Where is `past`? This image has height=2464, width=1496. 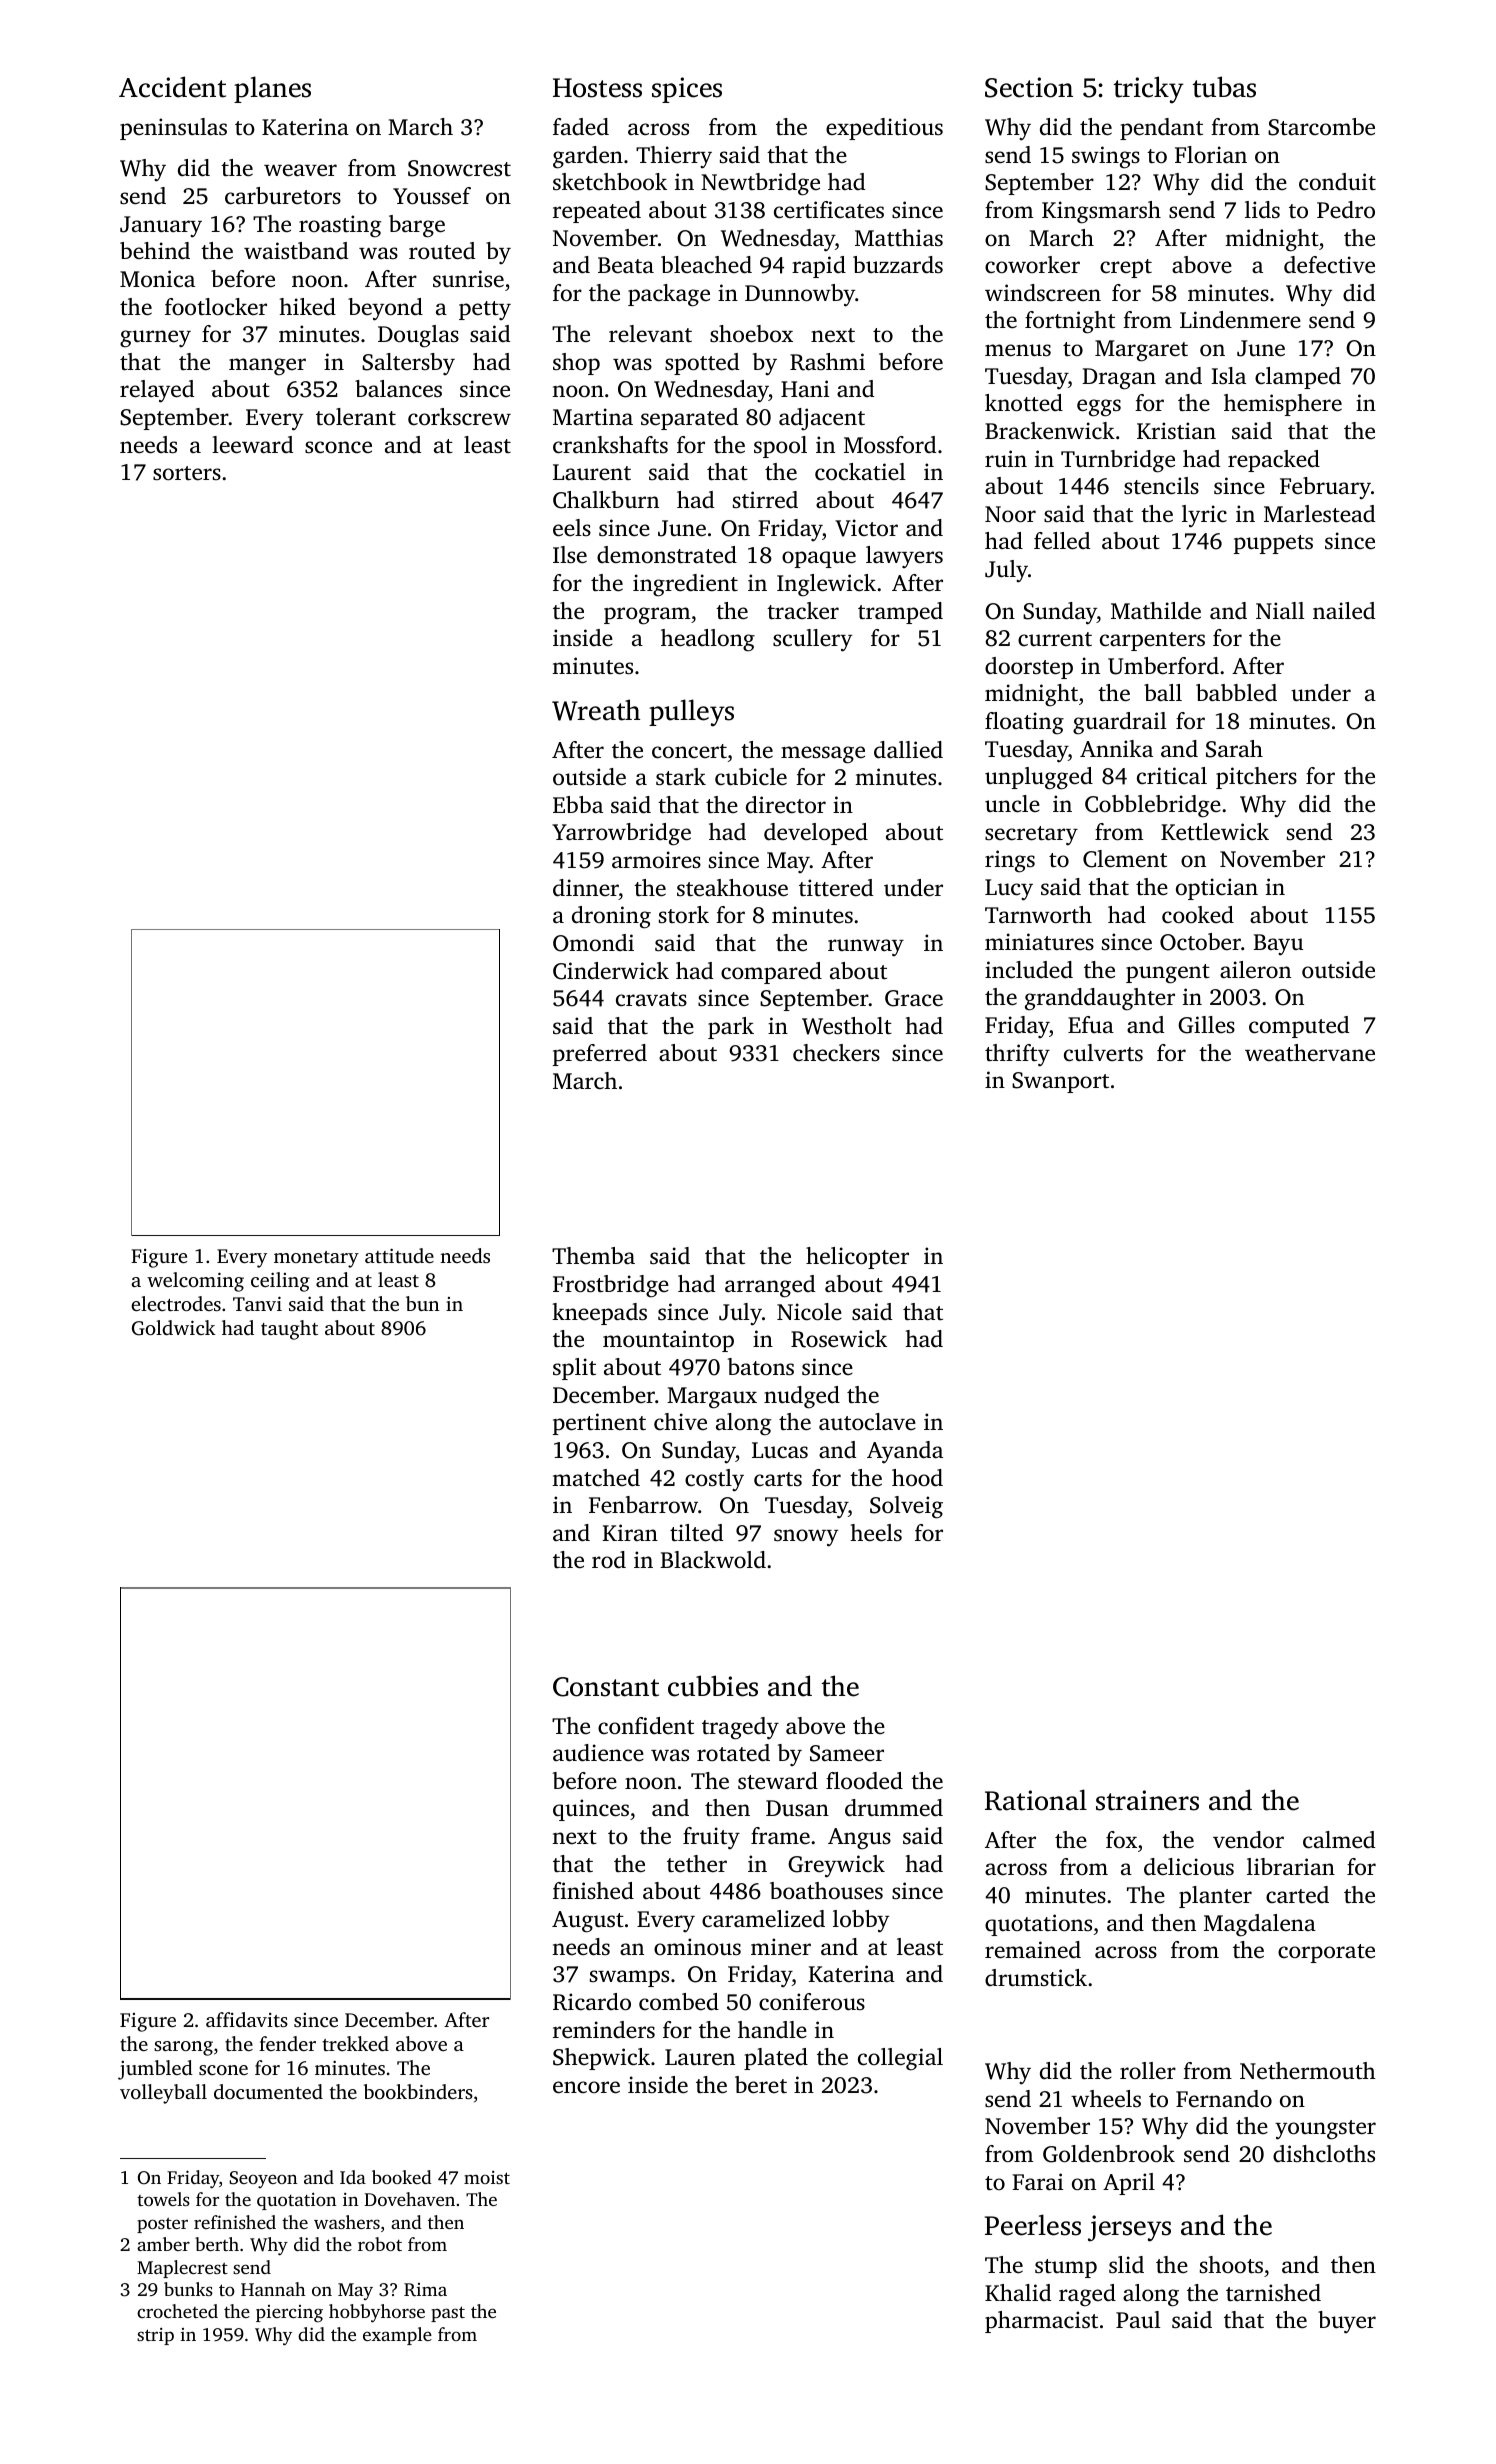 past is located at coordinates (448, 2314).
